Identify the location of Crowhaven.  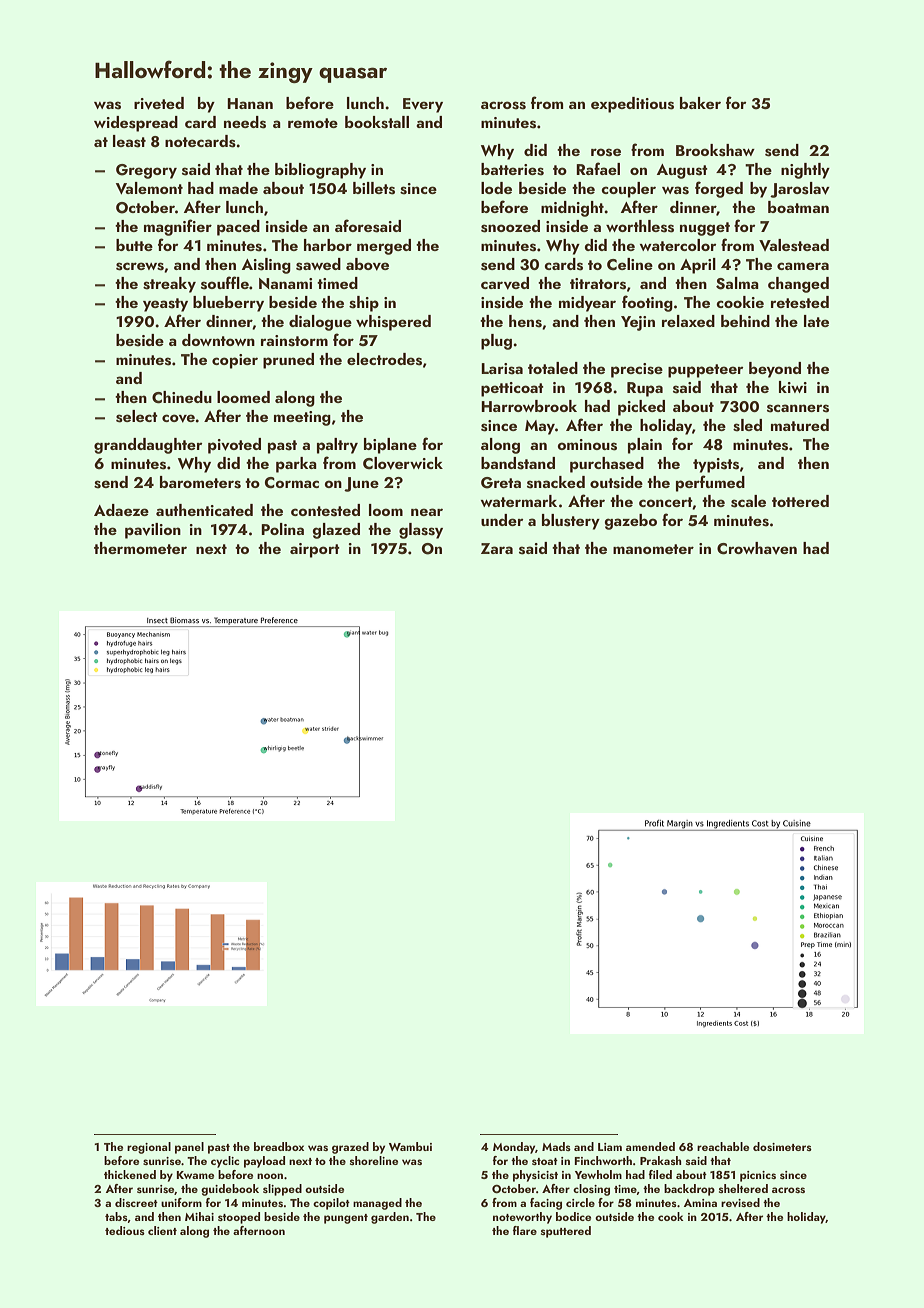
(757, 548).
